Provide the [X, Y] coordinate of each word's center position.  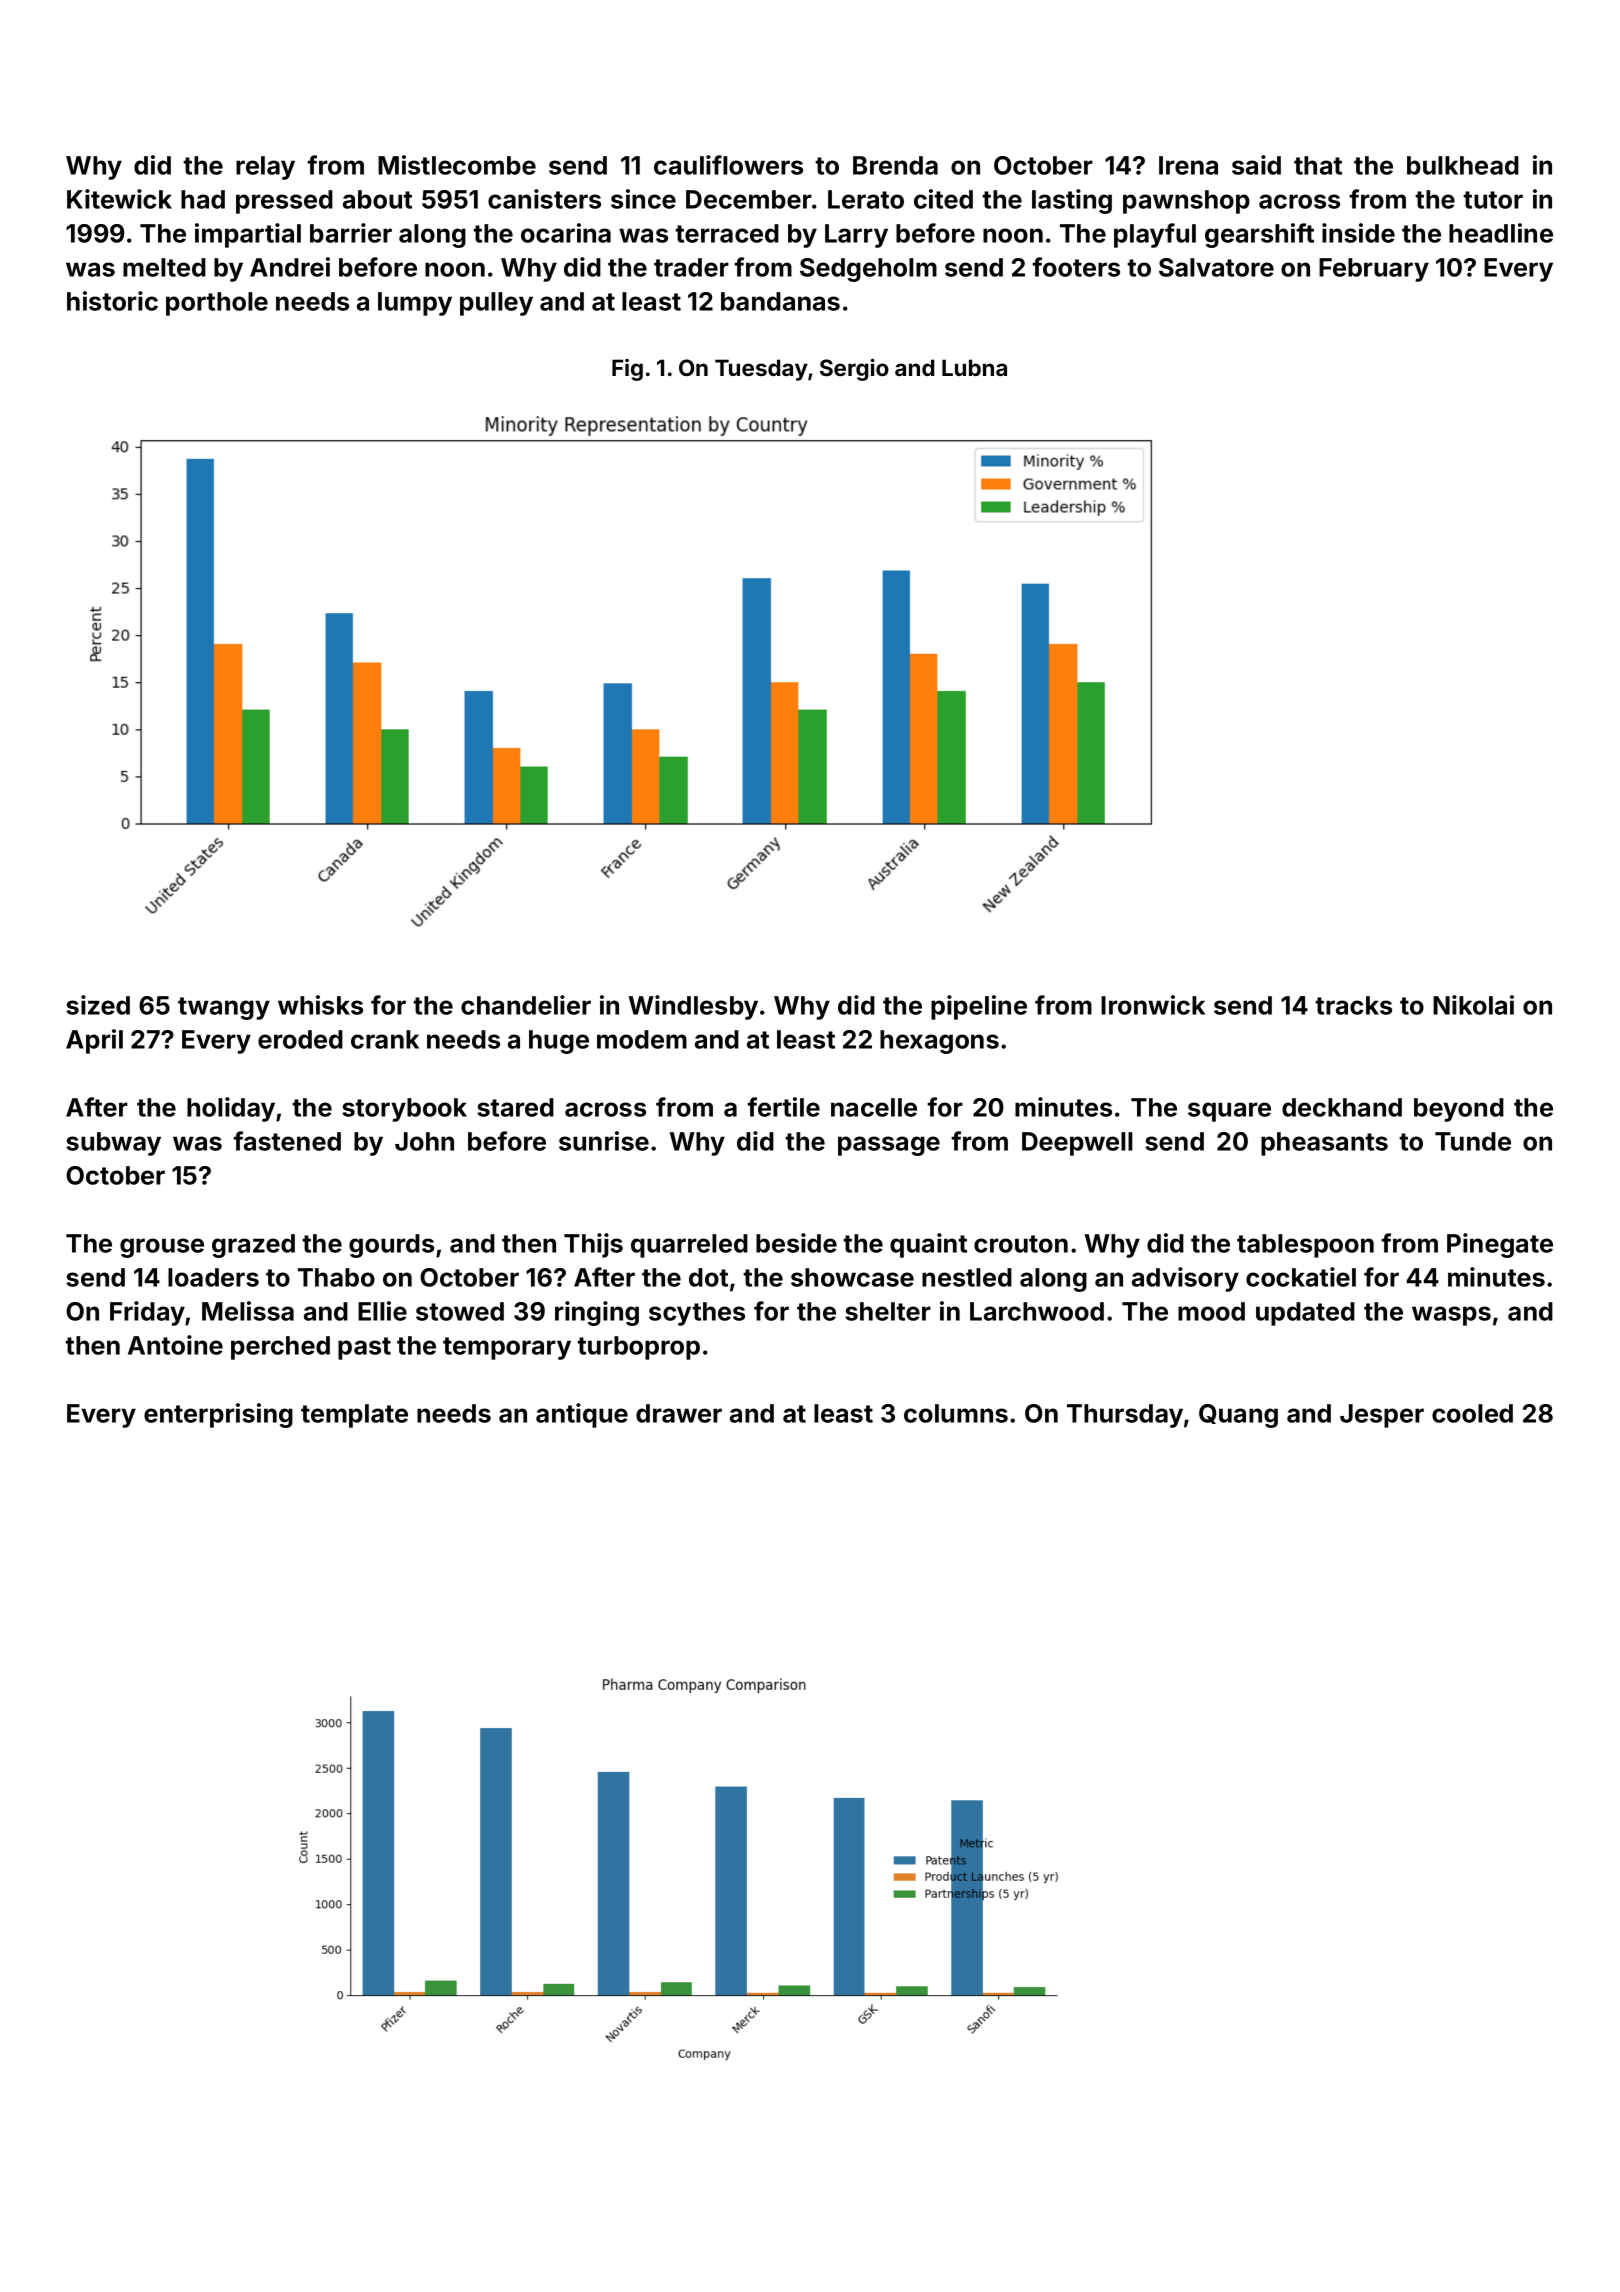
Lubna [974, 367]
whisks [320, 1005]
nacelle [874, 1107]
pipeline [979, 1007]
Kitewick [119, 199]
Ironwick [1153, 1005]
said [1256, 165]
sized [98, 1005]
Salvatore [1216, 267]
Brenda [895, 165]
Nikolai [1473, 1005]
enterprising [218, 1415]
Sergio [854, 370]
